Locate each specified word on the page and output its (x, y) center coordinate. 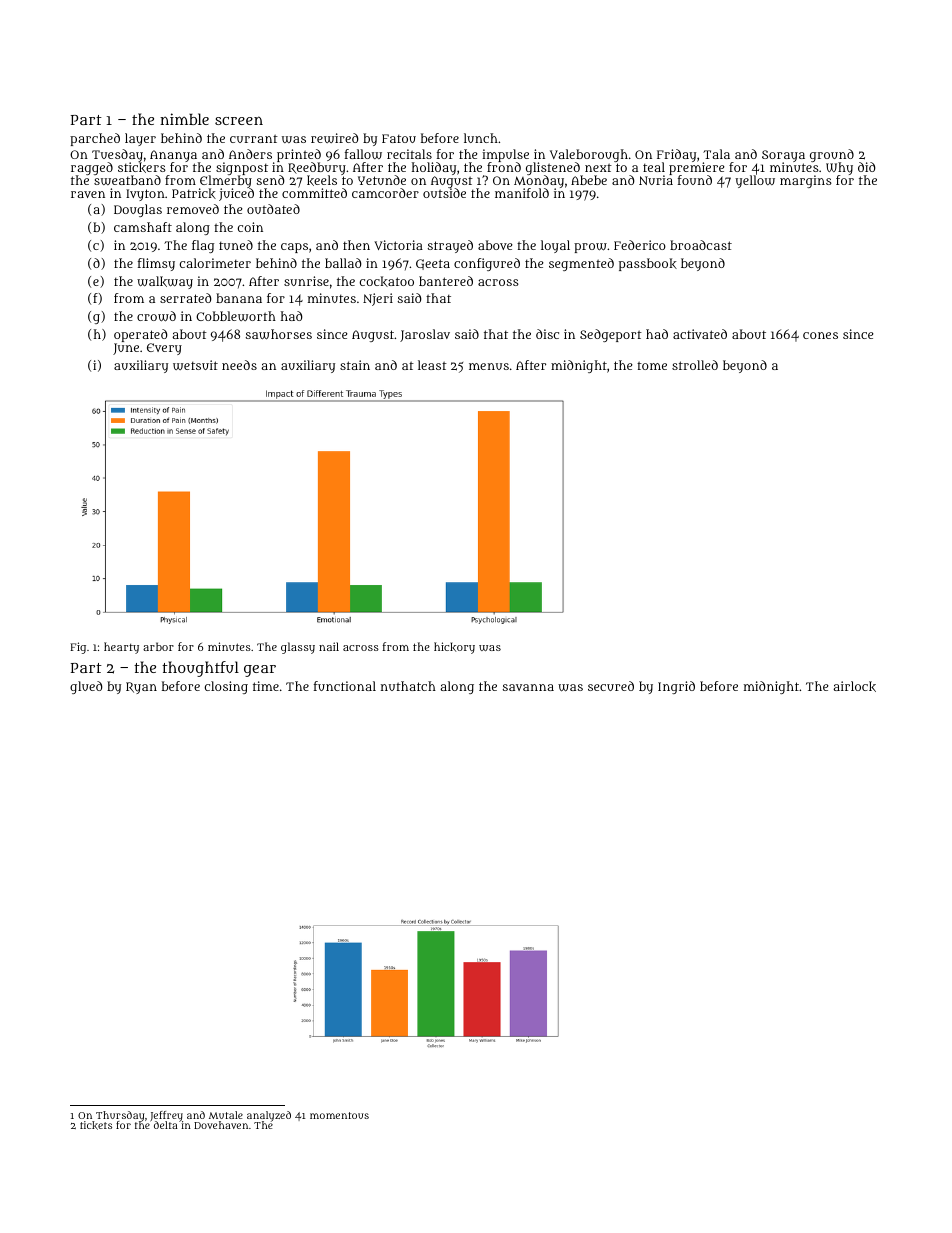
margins (806, 181)
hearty (121, 648)
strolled (695, 365)
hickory (454, 648)
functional (345, 686)
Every (164, 349)
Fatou (399, 138)
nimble (184, 119)
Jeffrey (166, 1116)
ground (832, 156)
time (266, 686)
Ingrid (676, 687)
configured (487, 264)
